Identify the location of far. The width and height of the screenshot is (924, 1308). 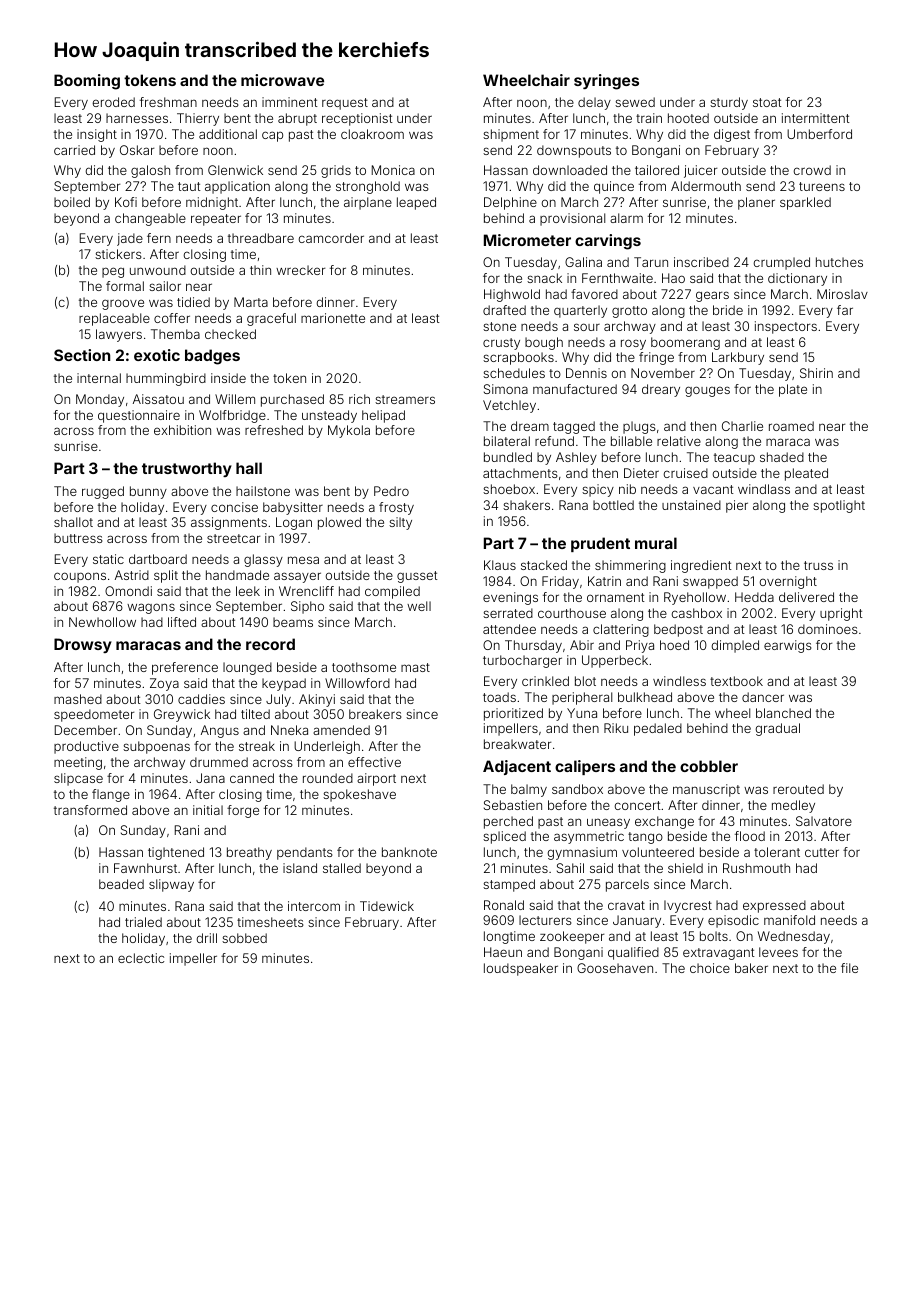
(845, 310).
